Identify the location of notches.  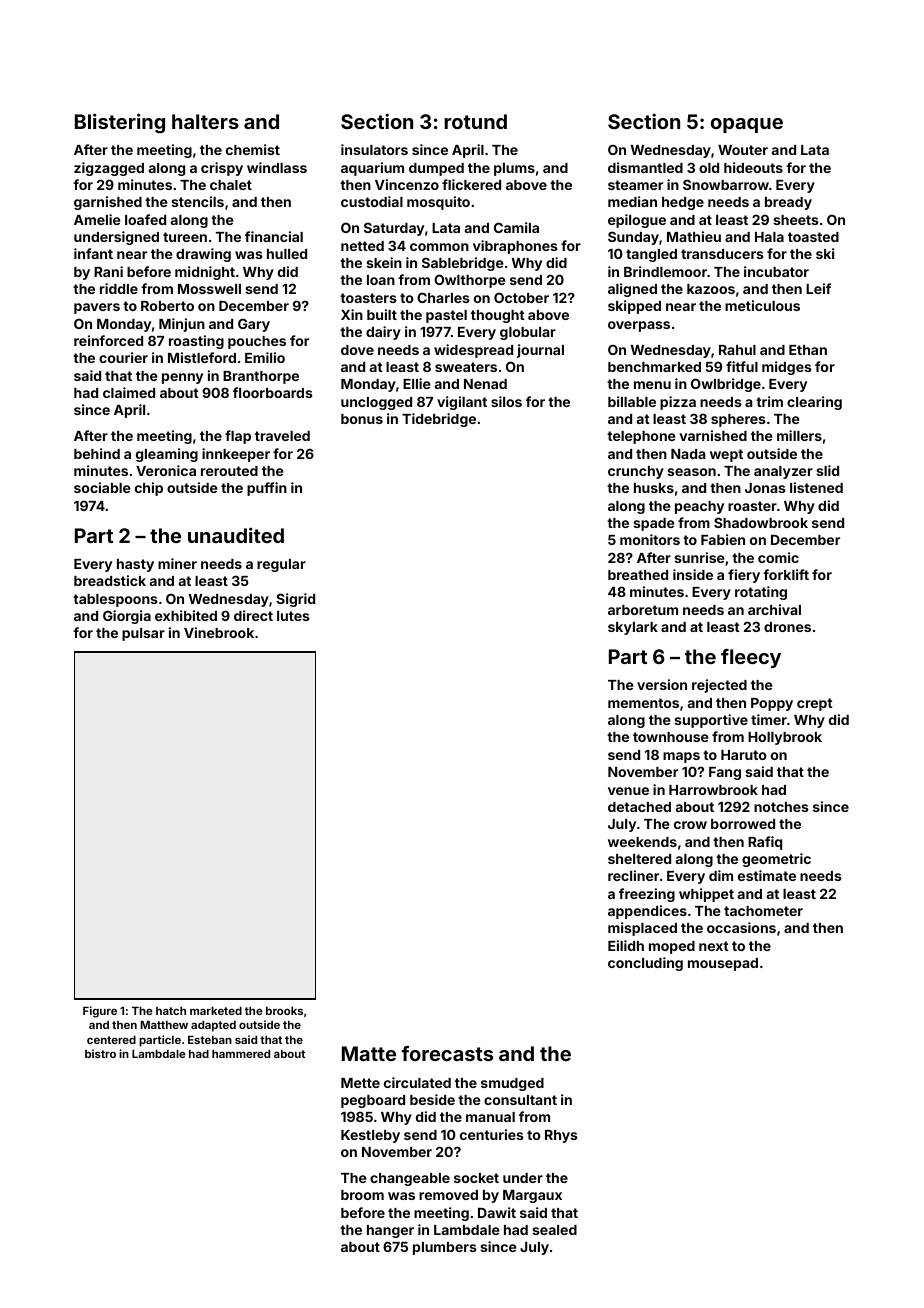
(781, 807).
